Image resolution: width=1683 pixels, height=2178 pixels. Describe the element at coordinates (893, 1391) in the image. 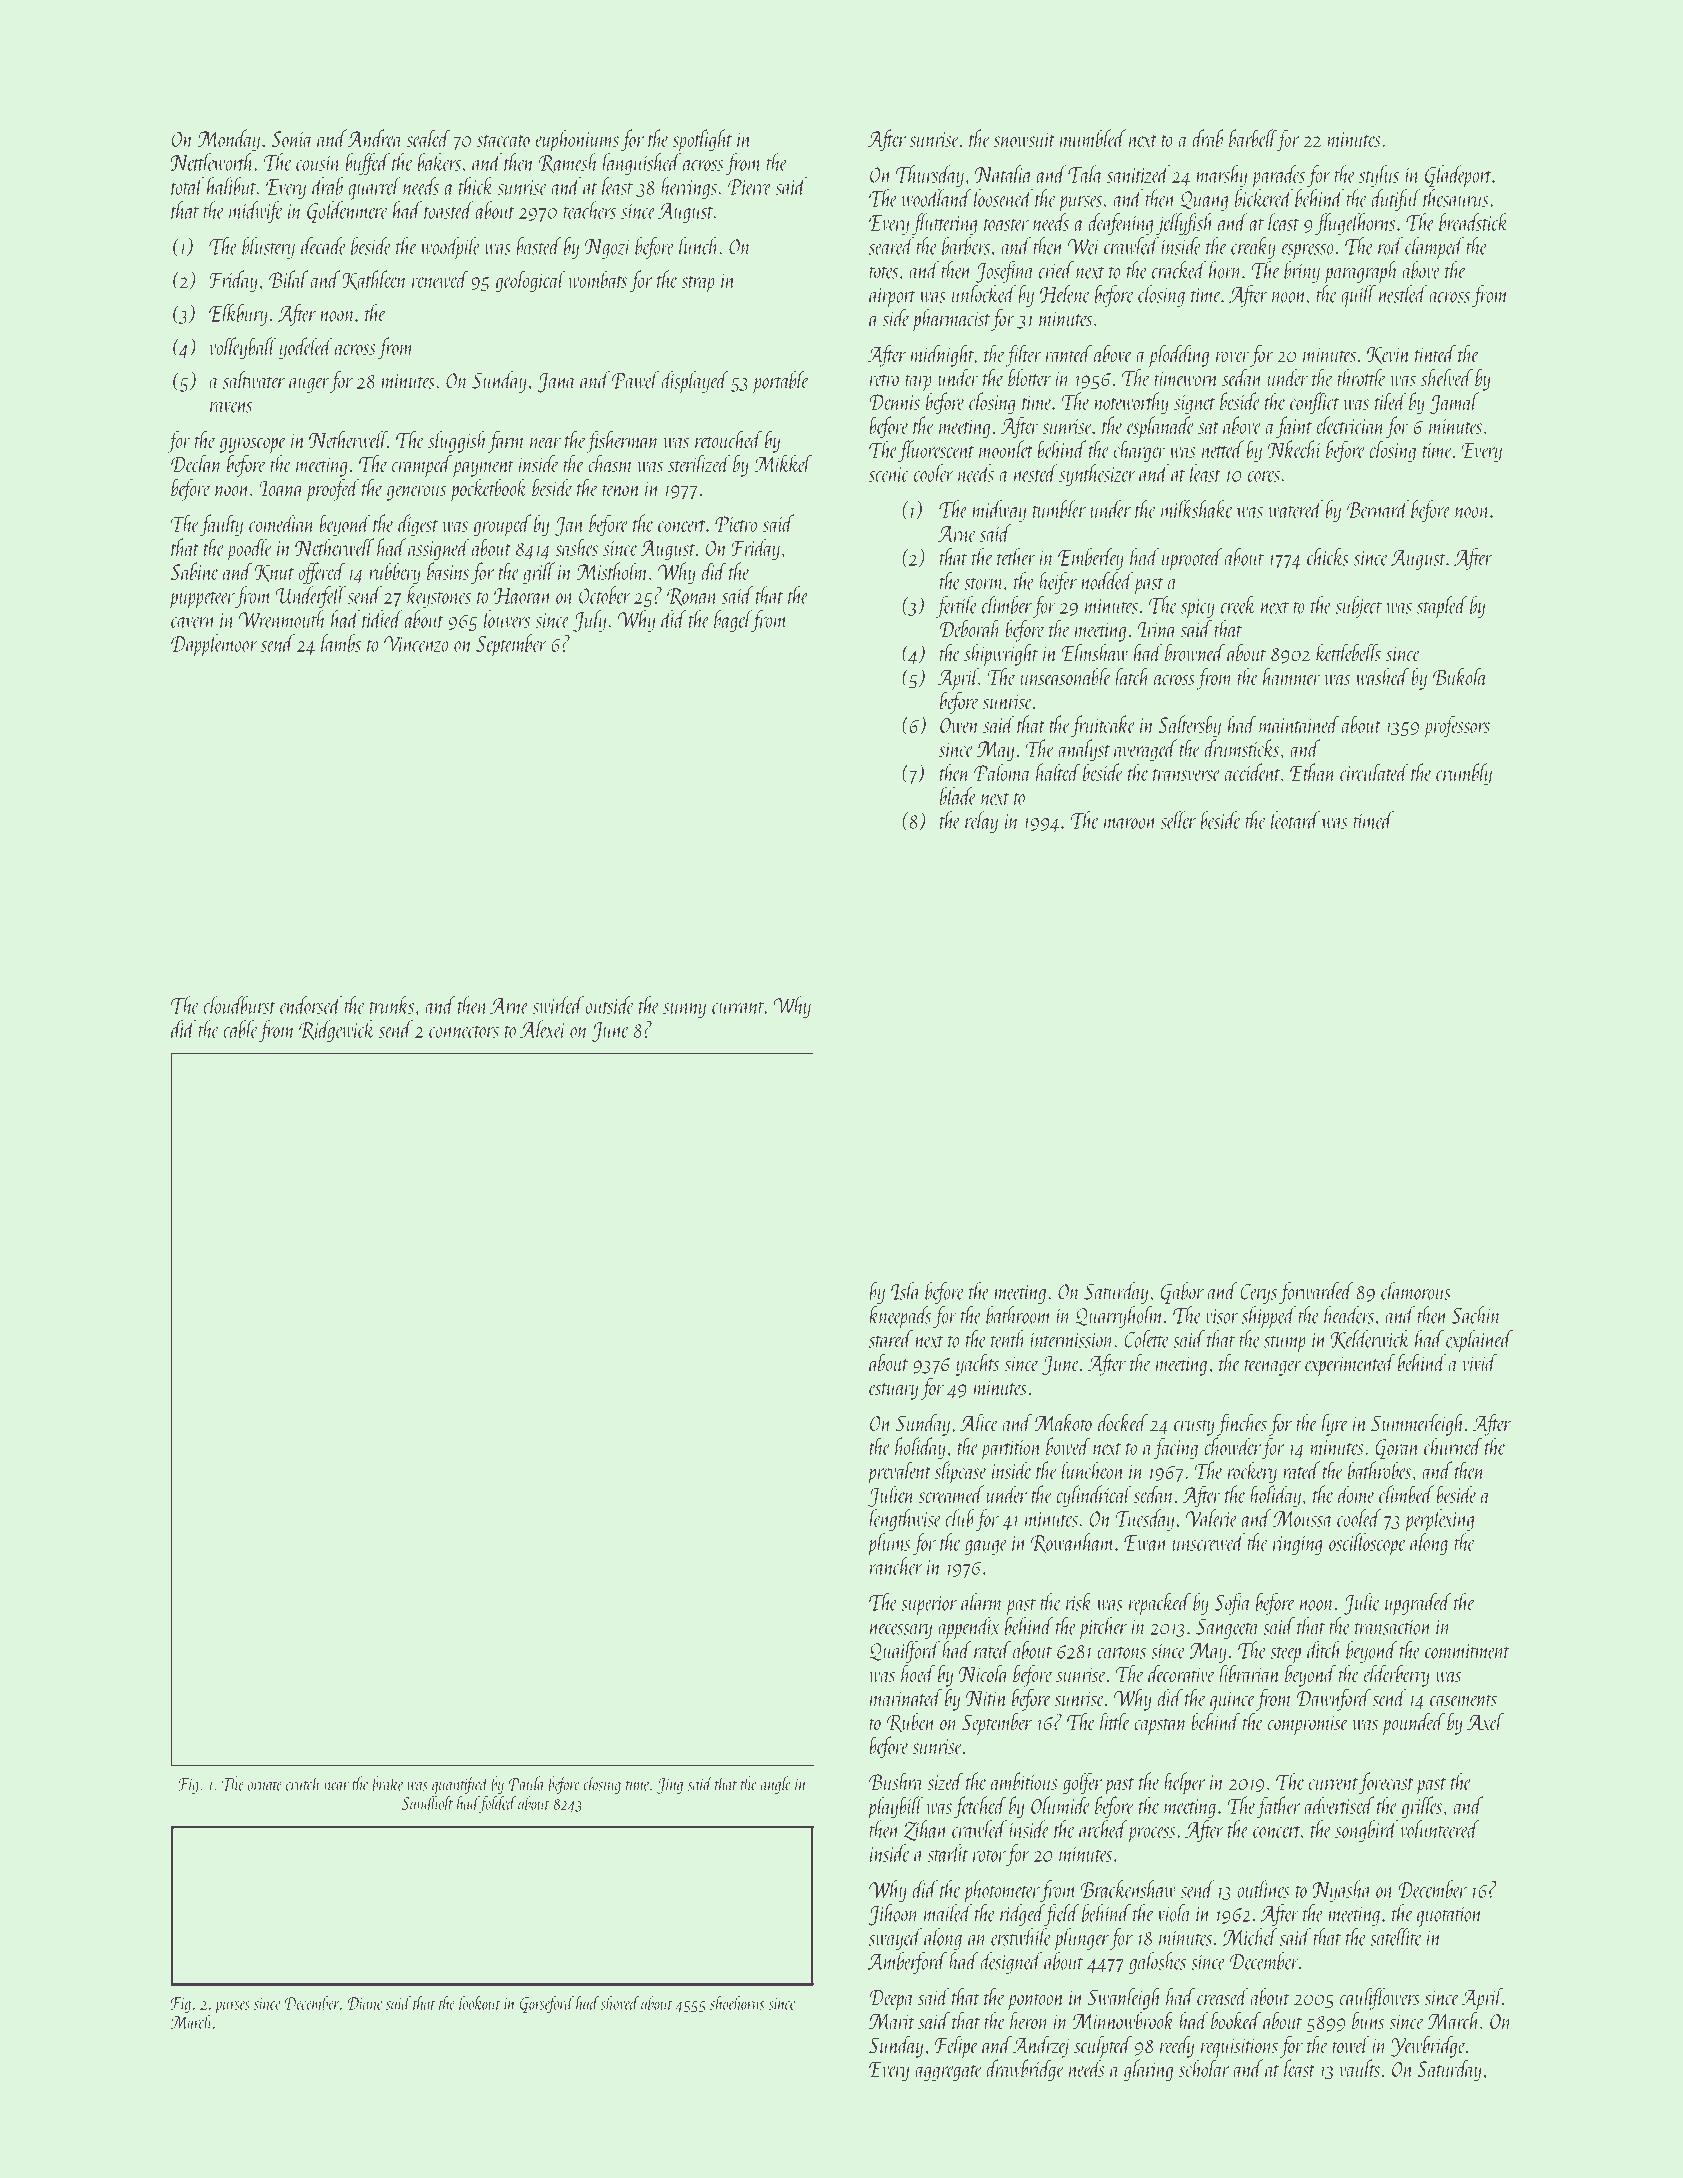

I see `estuary` at that location.
